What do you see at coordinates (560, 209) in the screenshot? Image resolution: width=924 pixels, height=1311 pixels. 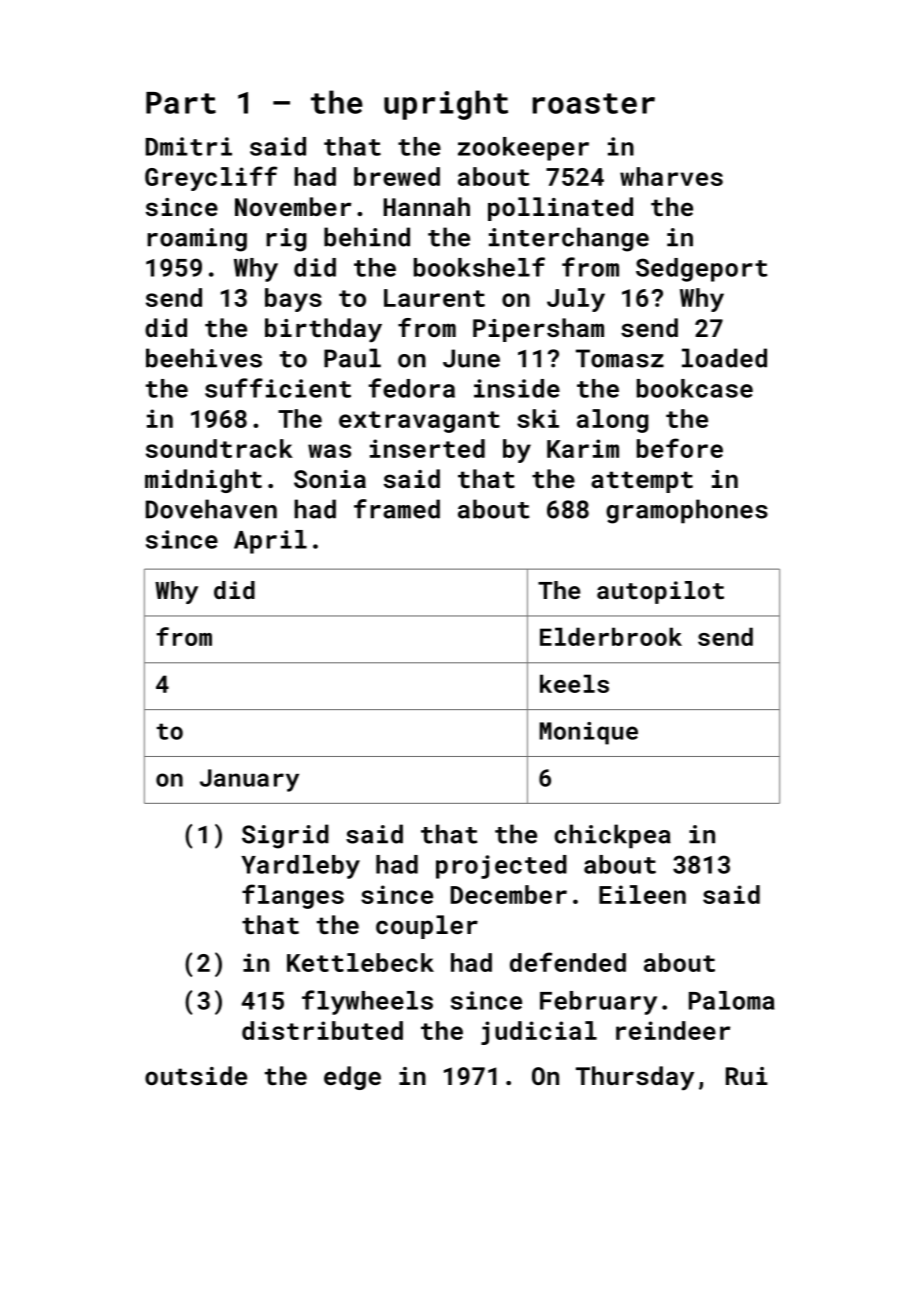 I see `pollinated` at bounding box center [560, 209].
